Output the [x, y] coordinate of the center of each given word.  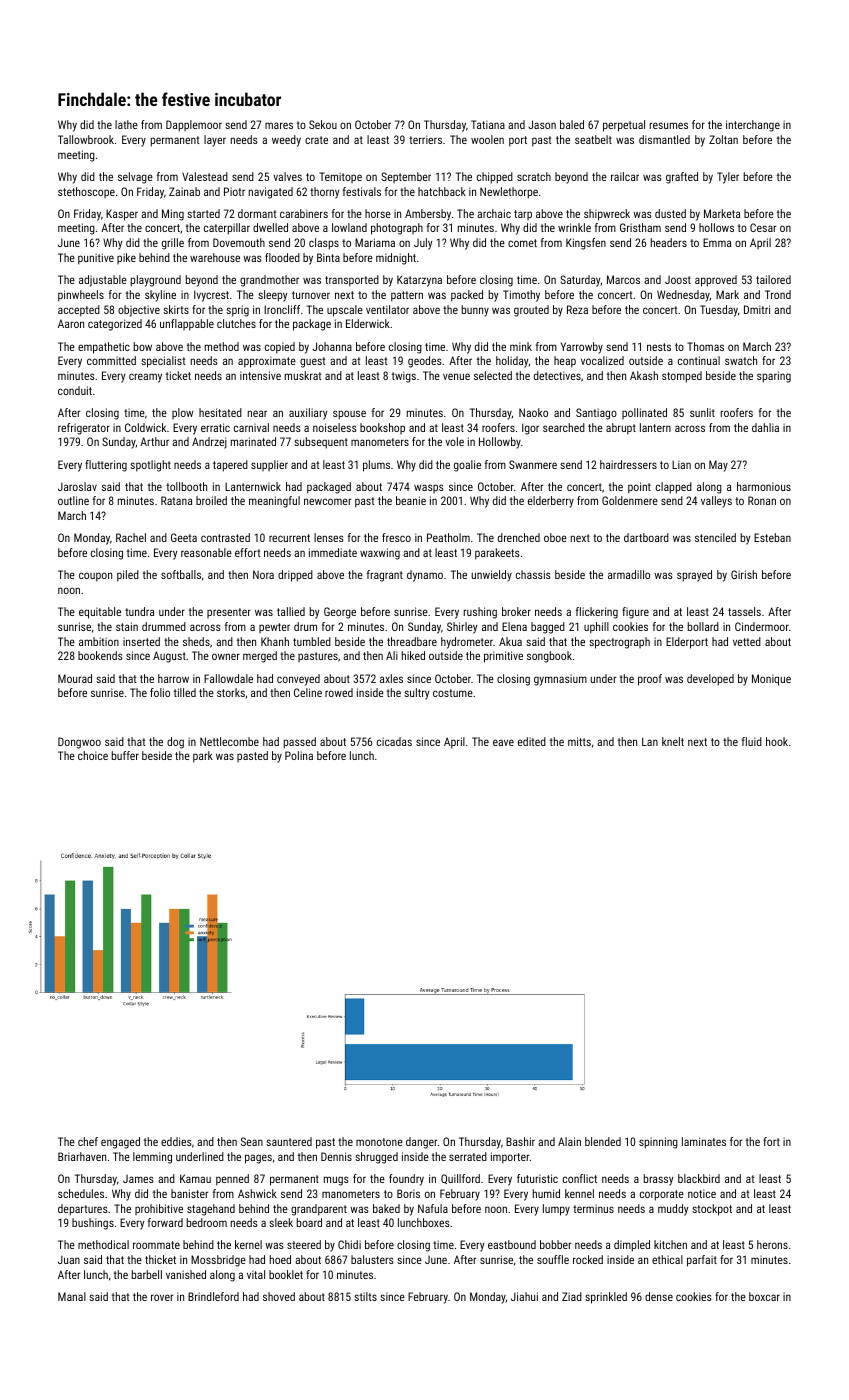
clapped [674, 488]
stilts [365, 1296]
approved [716, 281]
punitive [96, 259]
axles [391, 678]
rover [162, 1297]
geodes [425, 362]
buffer [125, 755]
